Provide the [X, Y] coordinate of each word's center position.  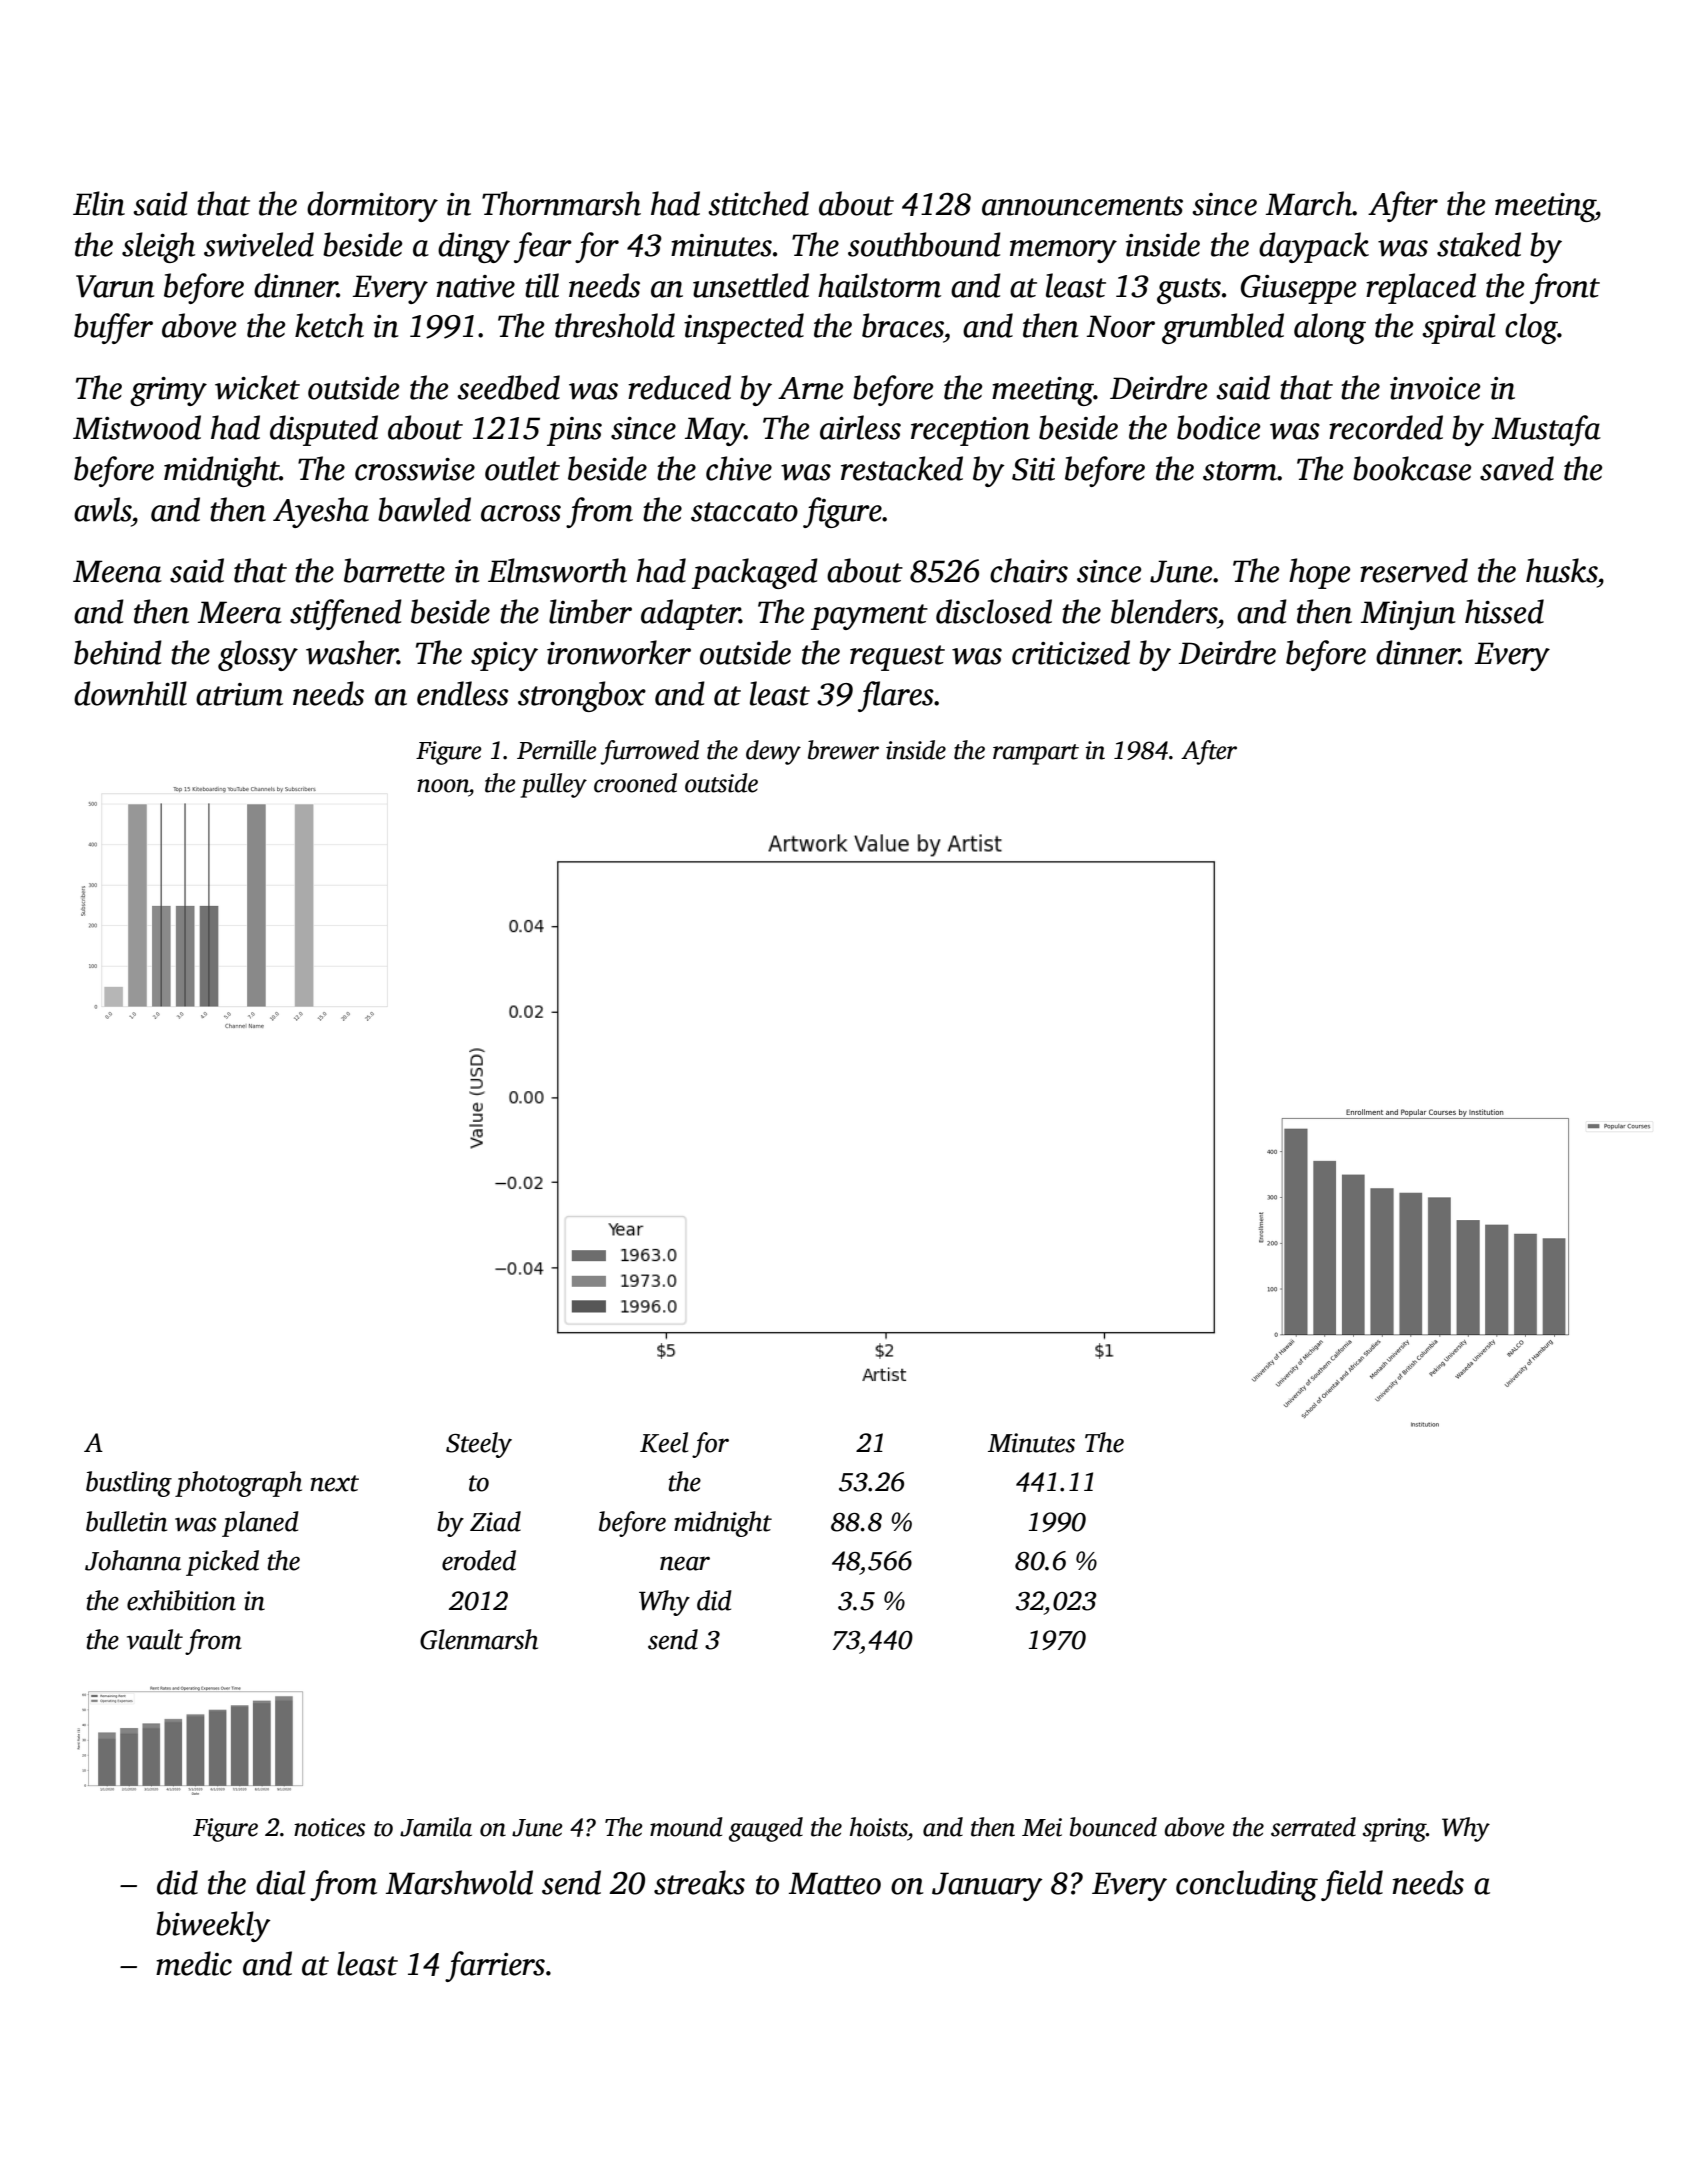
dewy [773, 752]
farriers [495, 1966]
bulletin [126, 1521]
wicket [257, 387]
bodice [1219, 427]
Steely [479, 1445]
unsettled [751, 285]
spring [1394, 1830]
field [1352, 1885]
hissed [1504, 611]
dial [281, 1882]
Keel [664, 1442]
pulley [553, 785]
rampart [1036, 754]
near [685, 1563]
